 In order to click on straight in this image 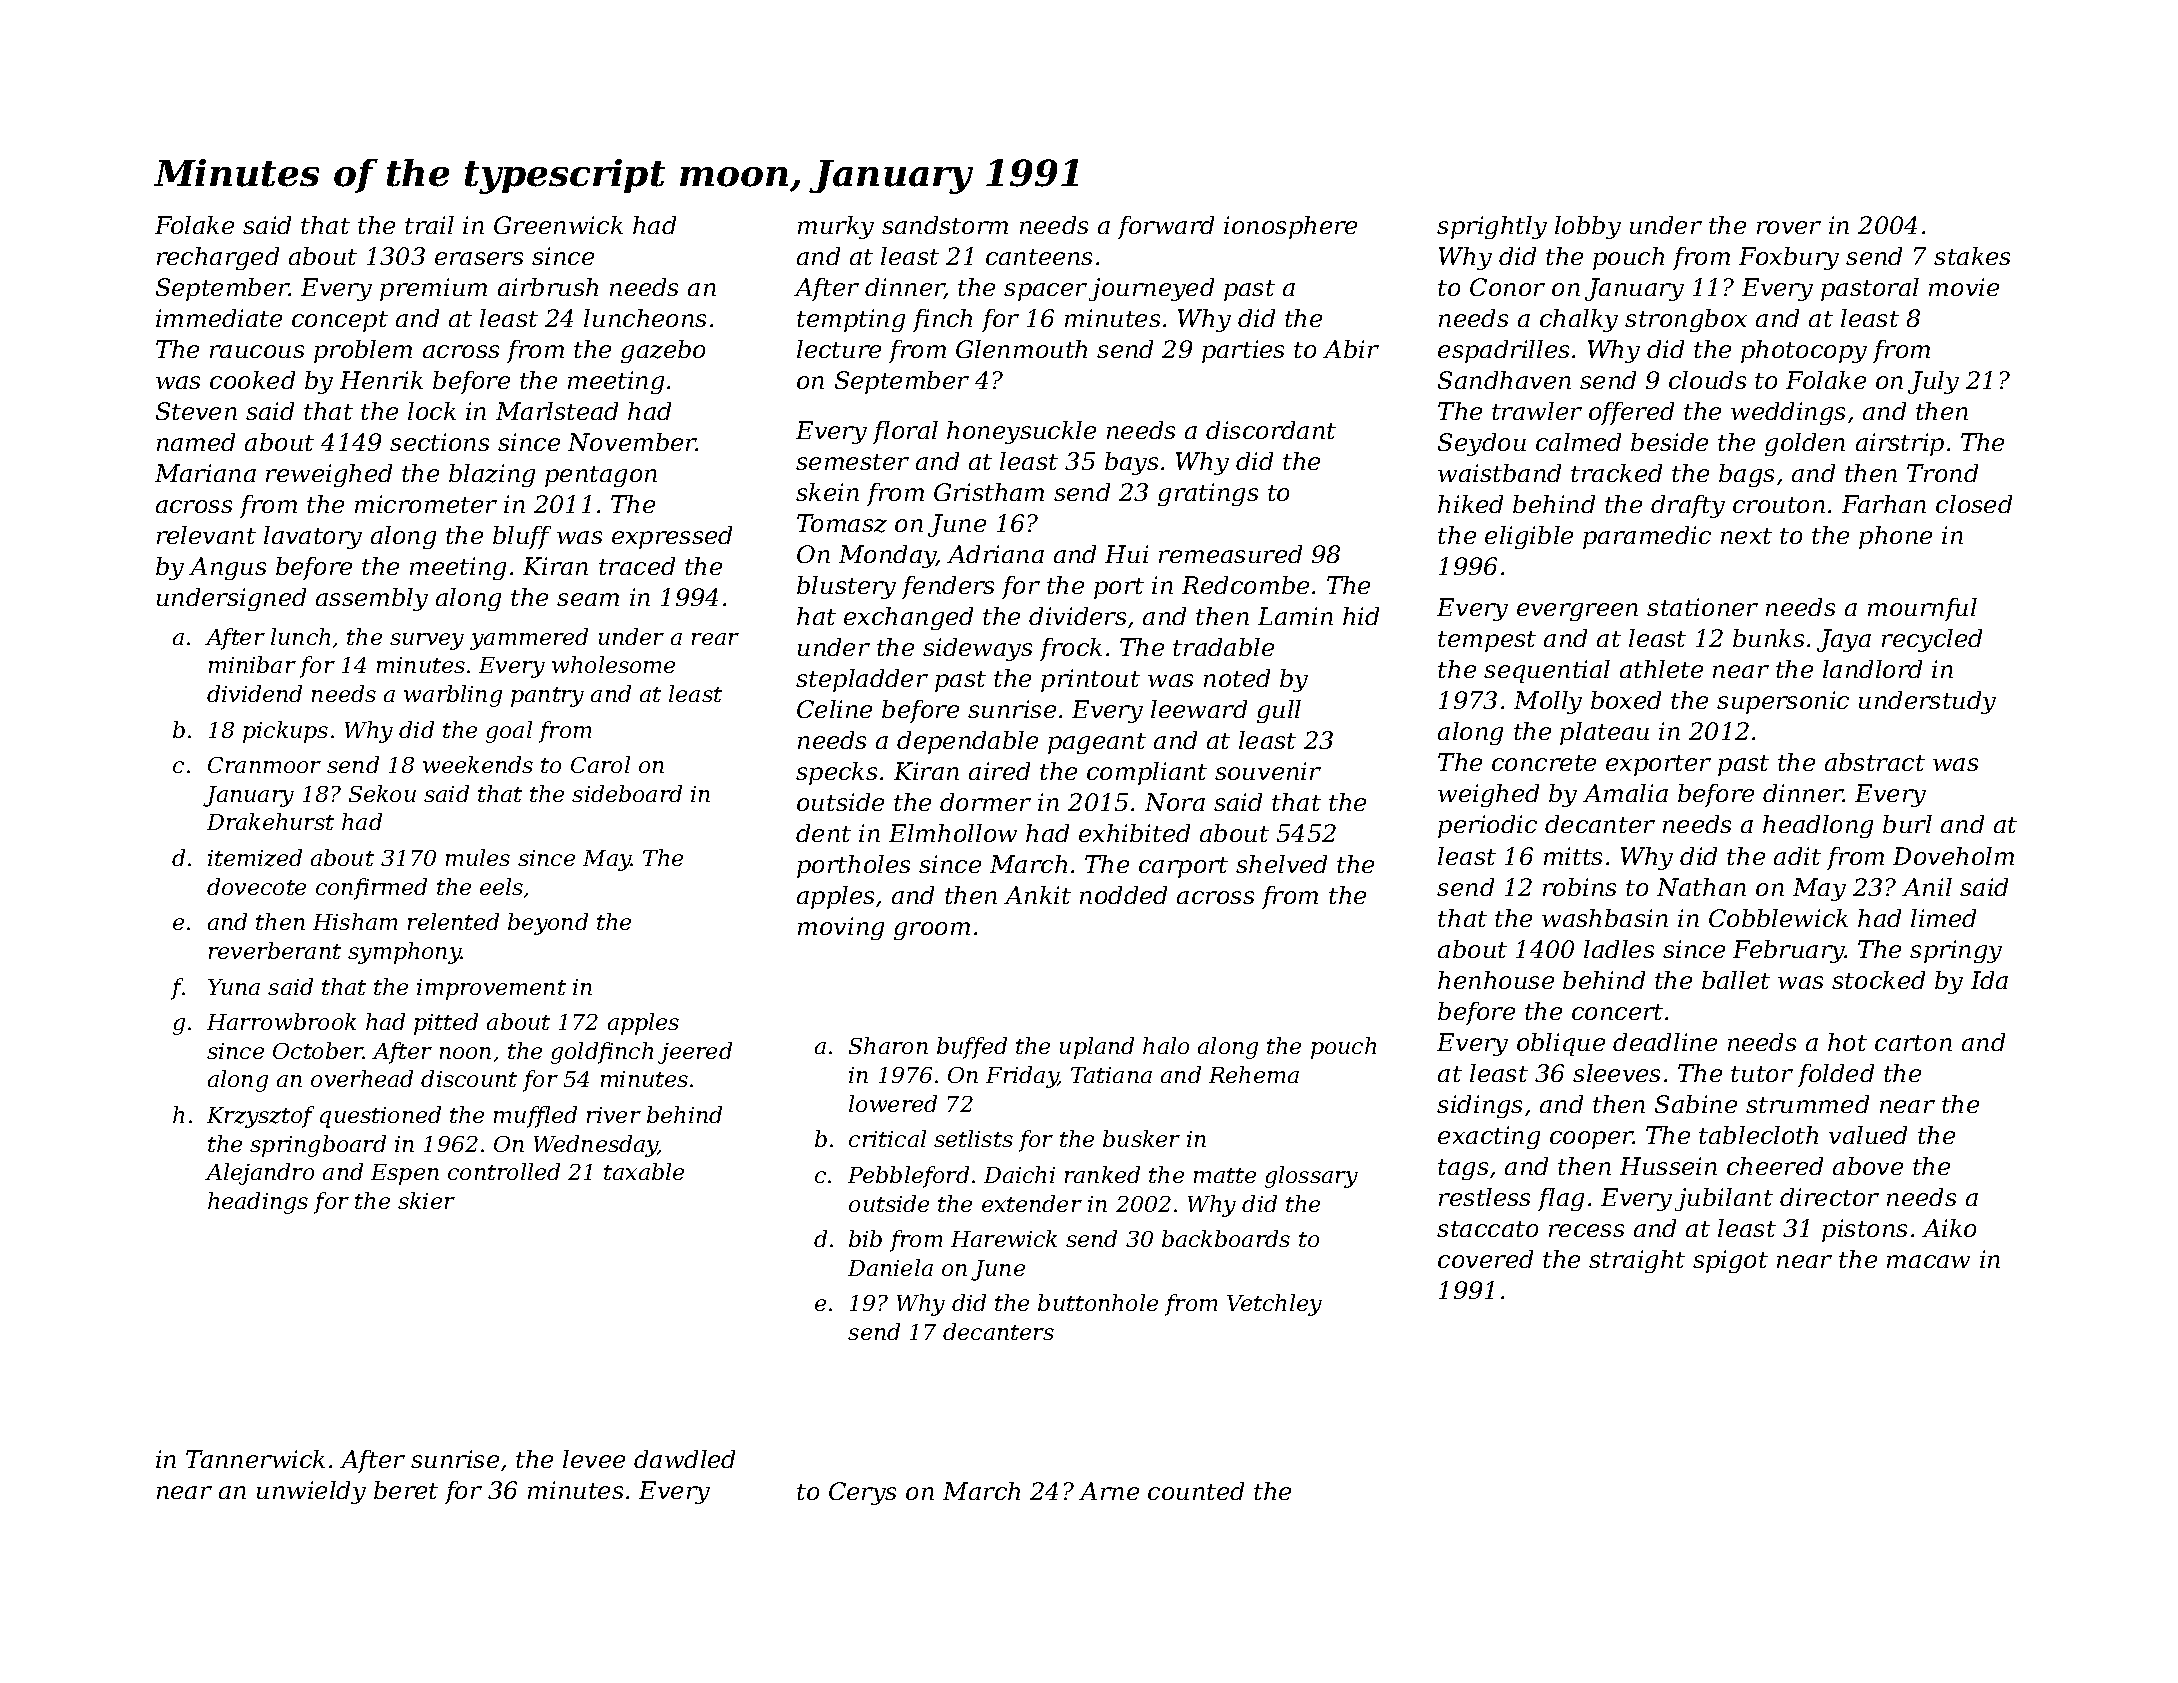, I will do `click(1637, 1261)`.
